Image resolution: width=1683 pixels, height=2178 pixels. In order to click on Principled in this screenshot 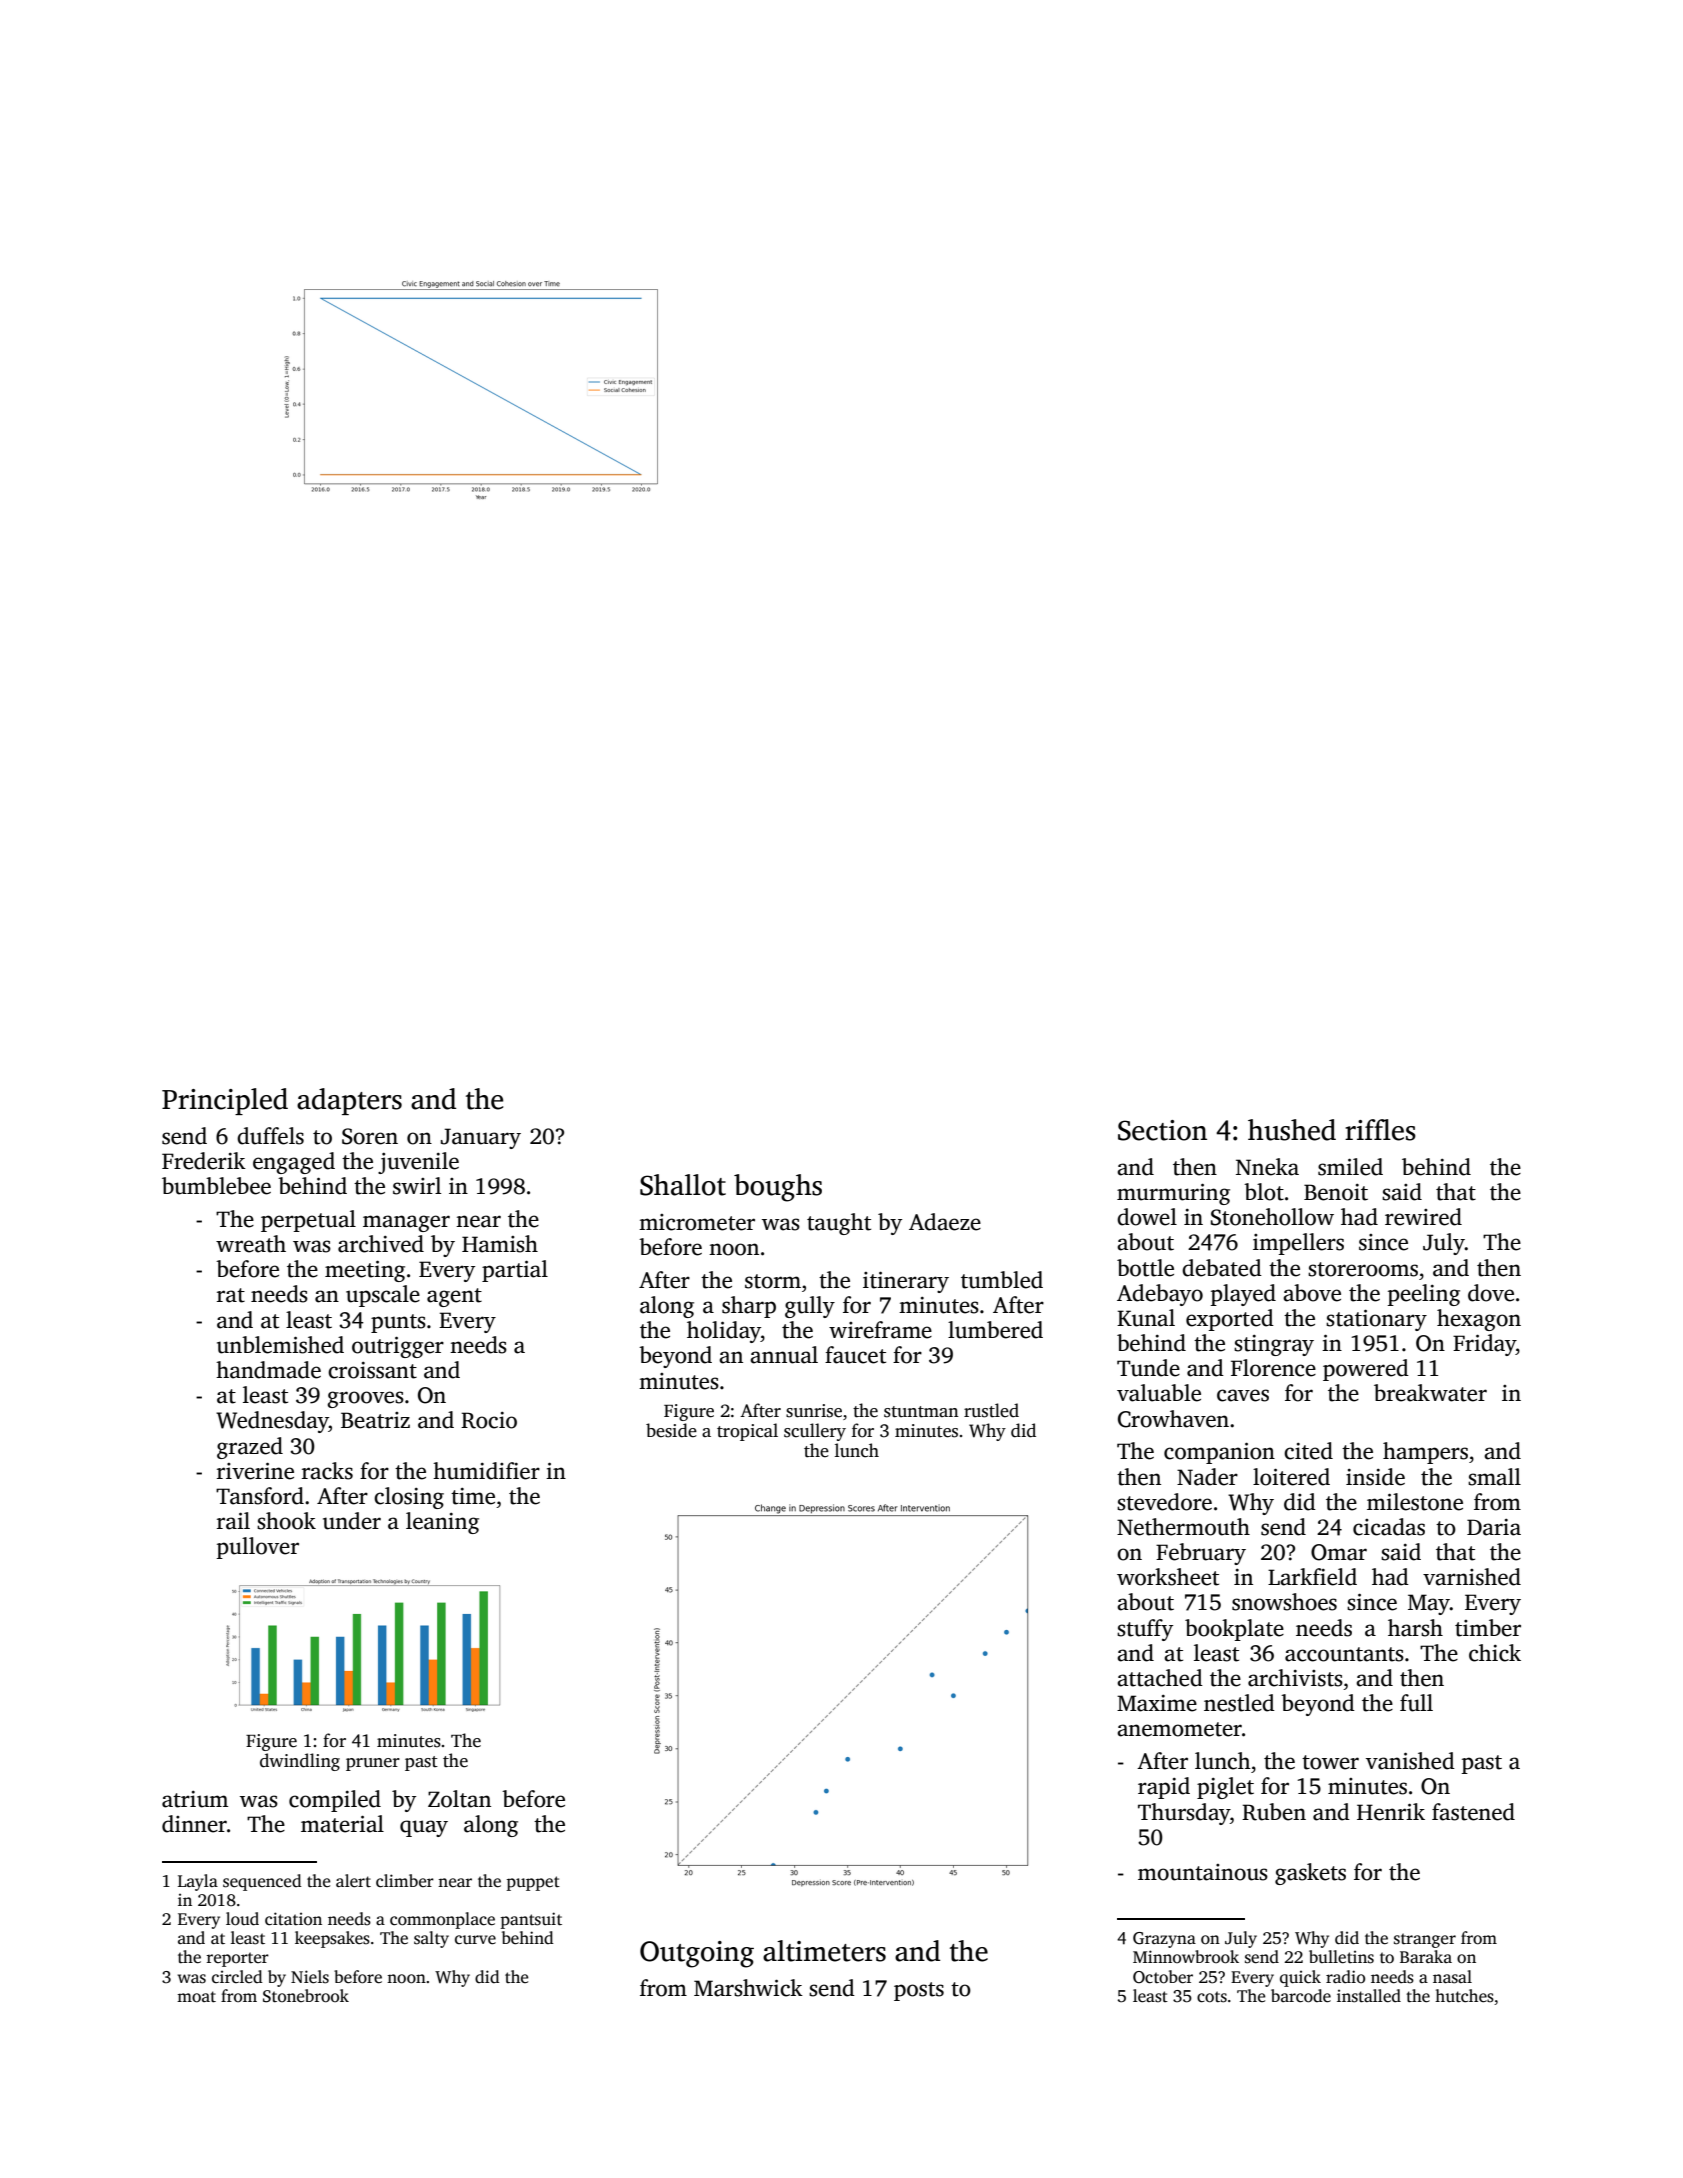, I will do `click(225, 1101)`.
